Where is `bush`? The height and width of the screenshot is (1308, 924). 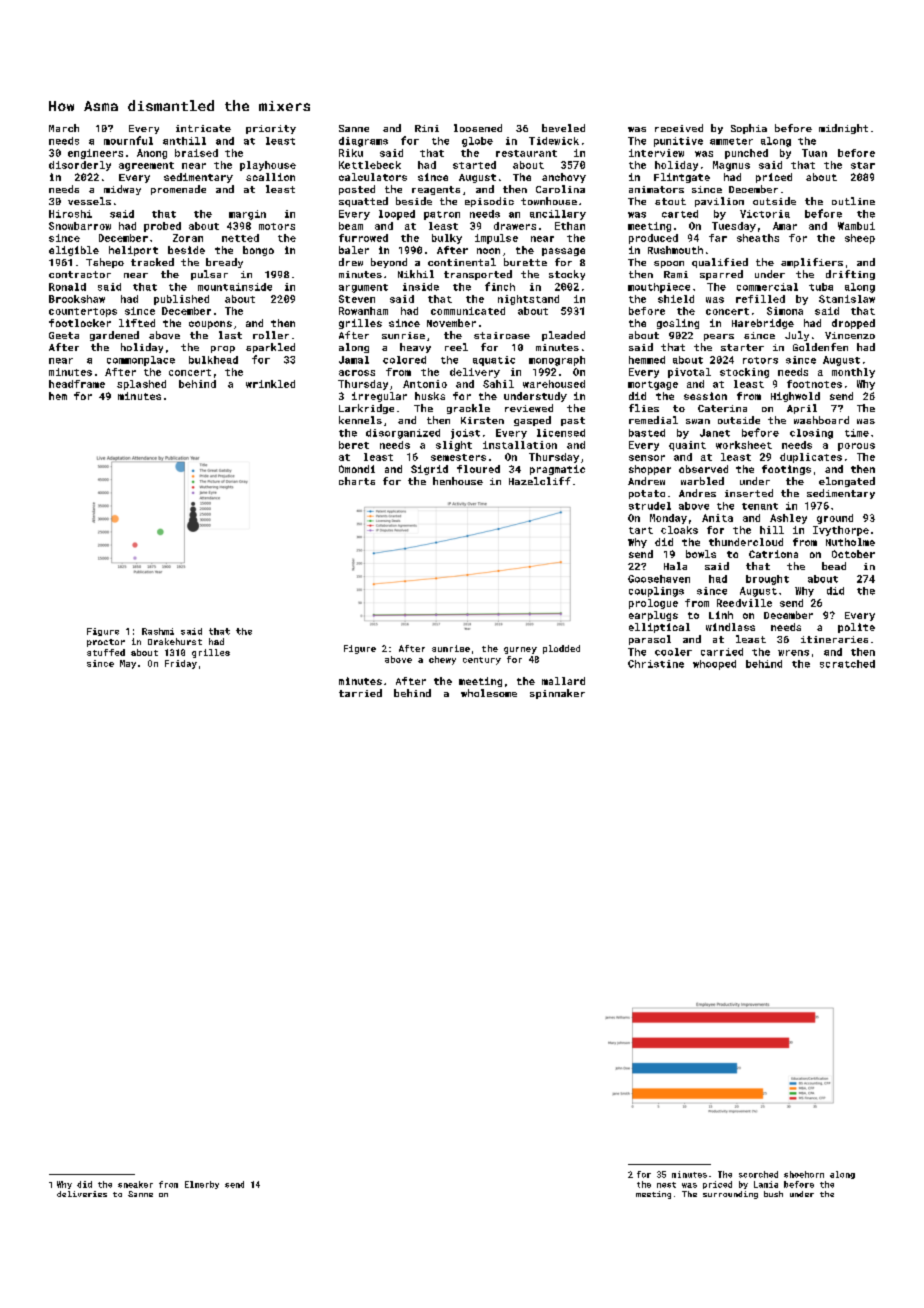
bush is located at coordinates (773, 1194).
